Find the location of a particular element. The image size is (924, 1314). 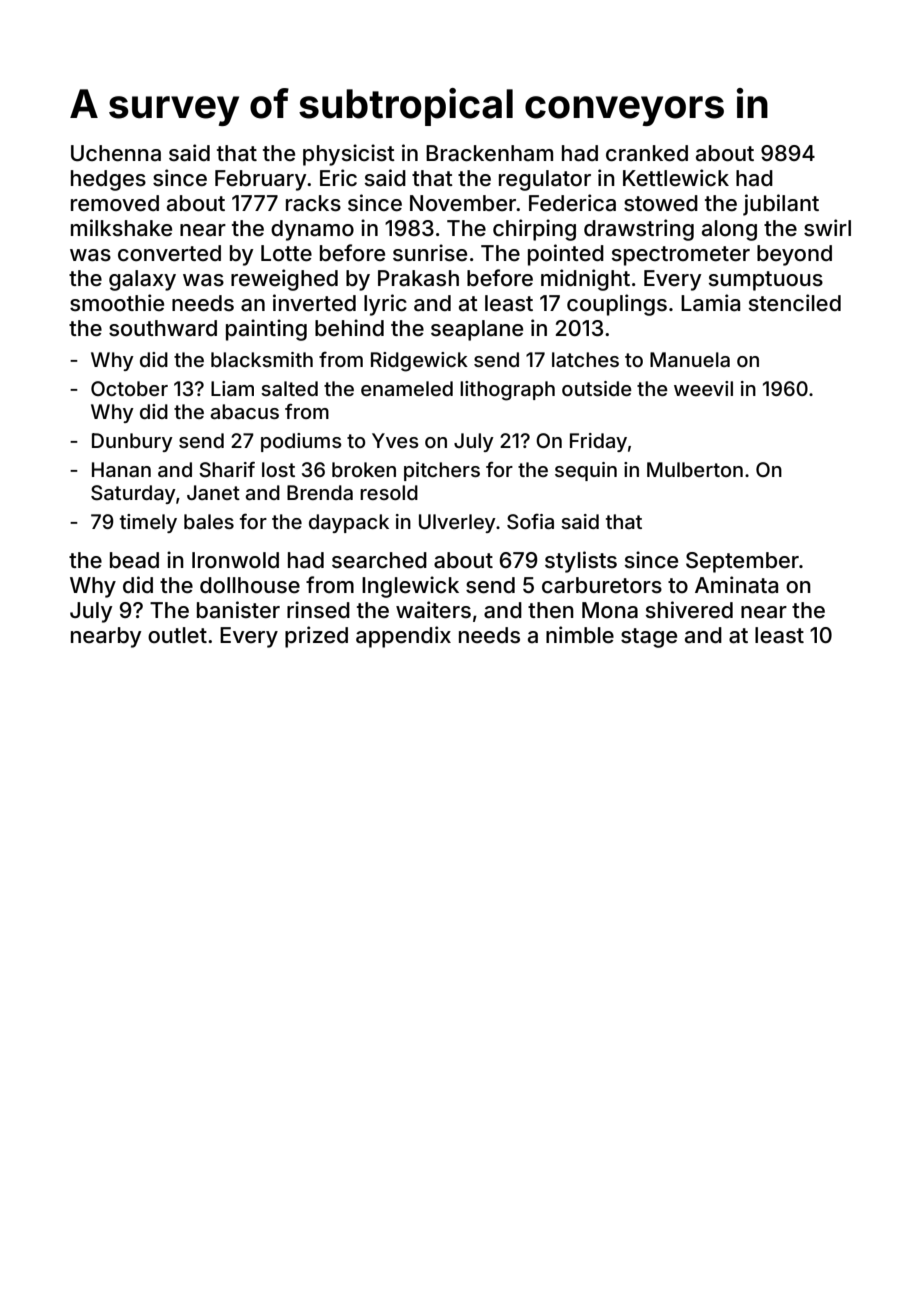

lithograph is located at coordinates (507, 391).
